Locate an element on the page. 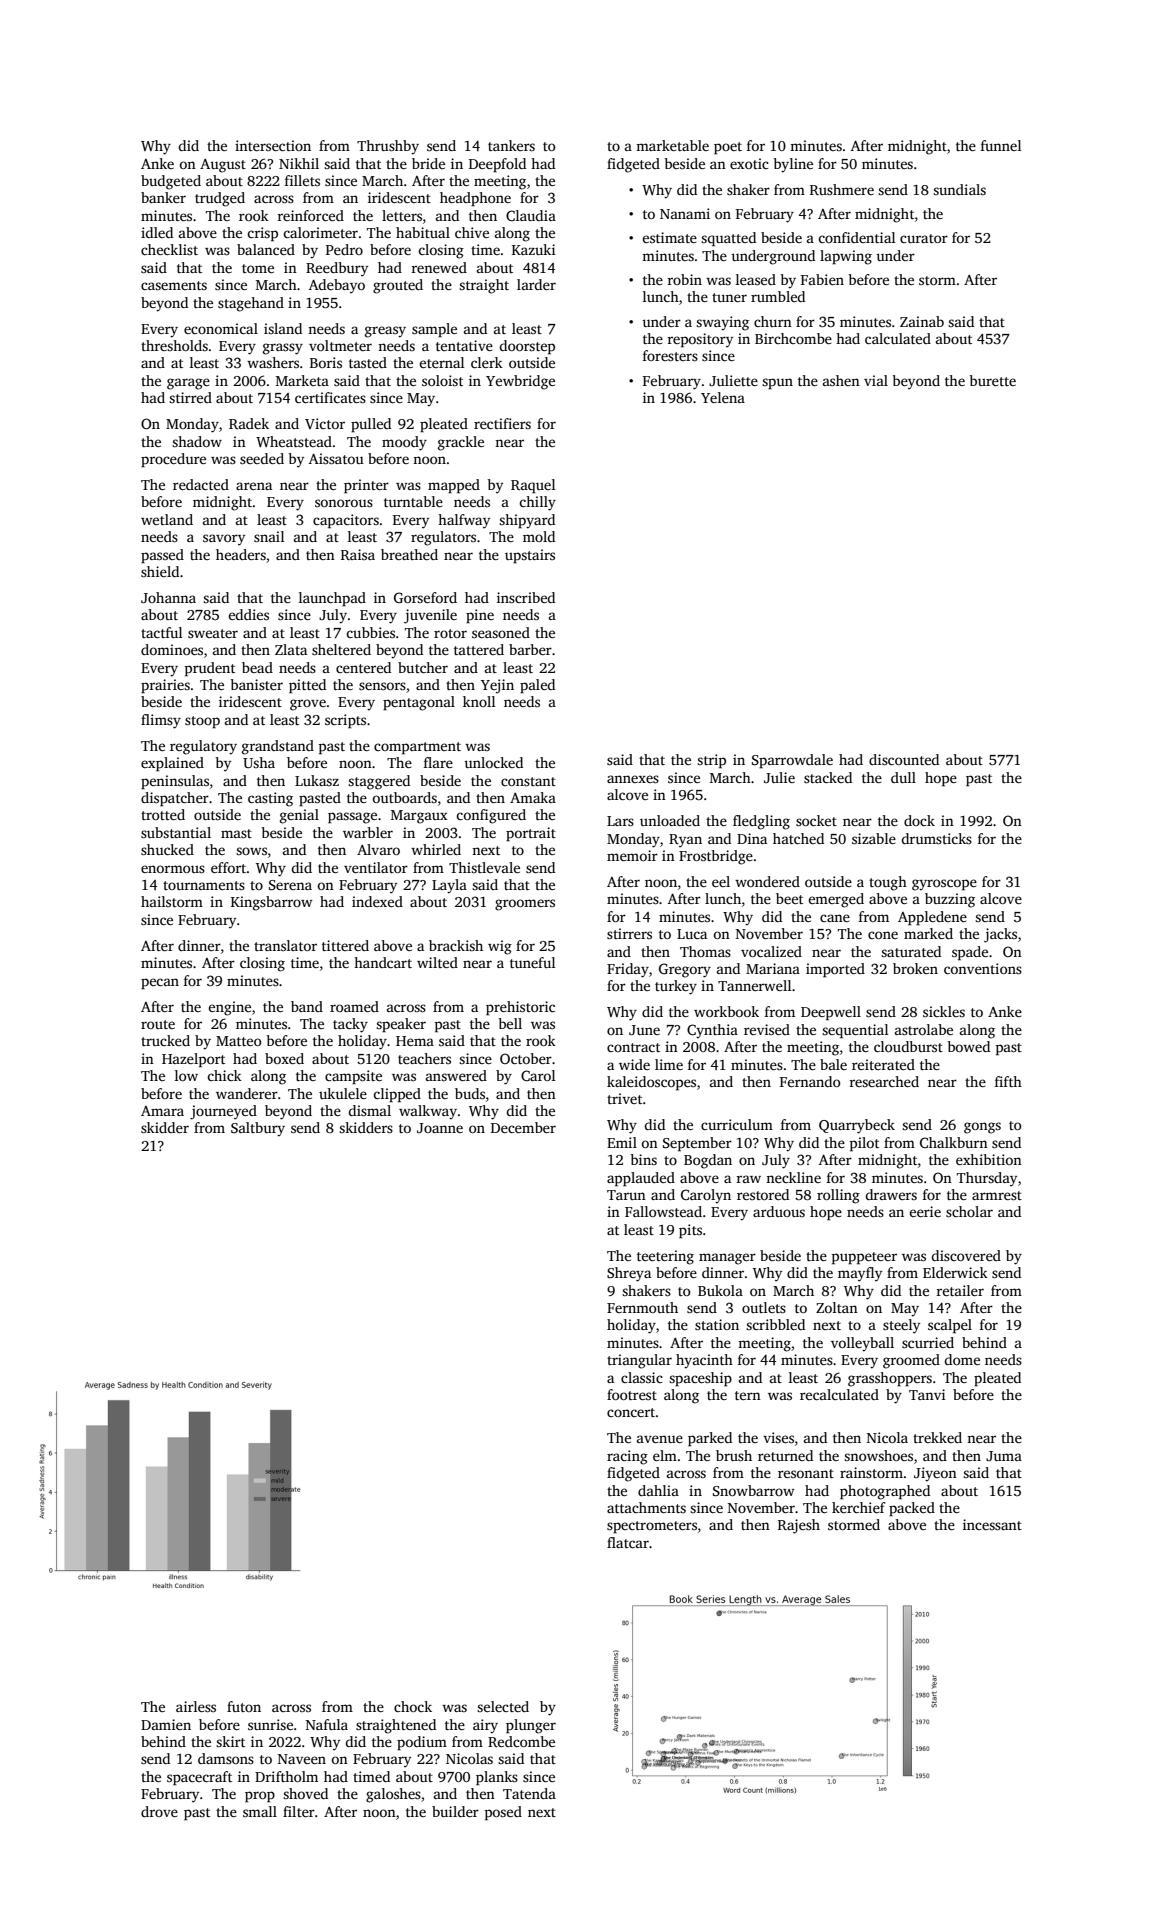 This document has width=1163, height=1916. garage is located at coordinates (188, 384).
